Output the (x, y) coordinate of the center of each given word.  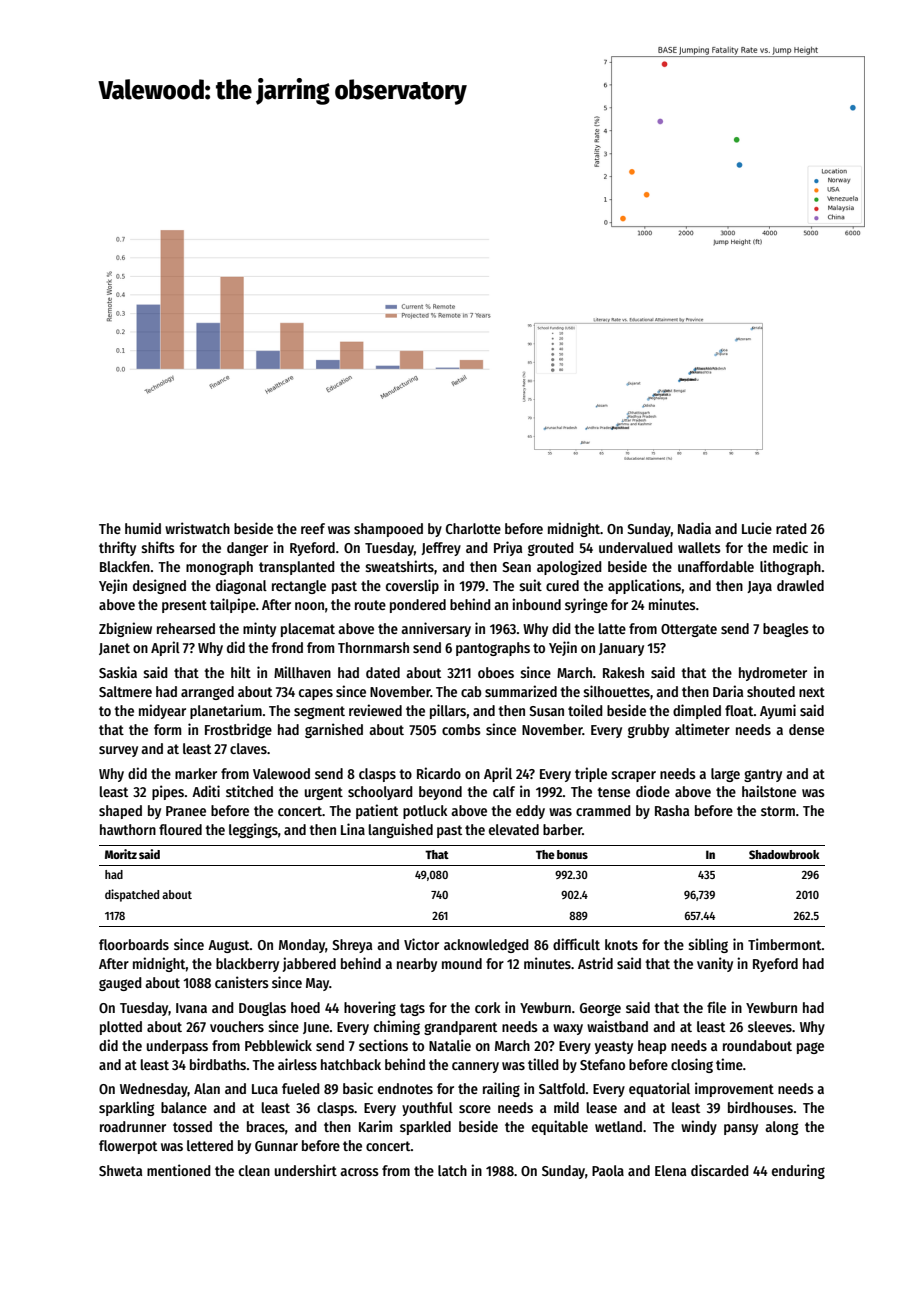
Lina (353, 829)
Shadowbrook (784, 854)
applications (644, 586)
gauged (120, 984)
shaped (120, 812)
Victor (421, 944)
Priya (508, 548)
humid (143, 528)
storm (778, 811)
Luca (265, 1089)
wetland (618, 1126)
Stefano (602, 1064)
